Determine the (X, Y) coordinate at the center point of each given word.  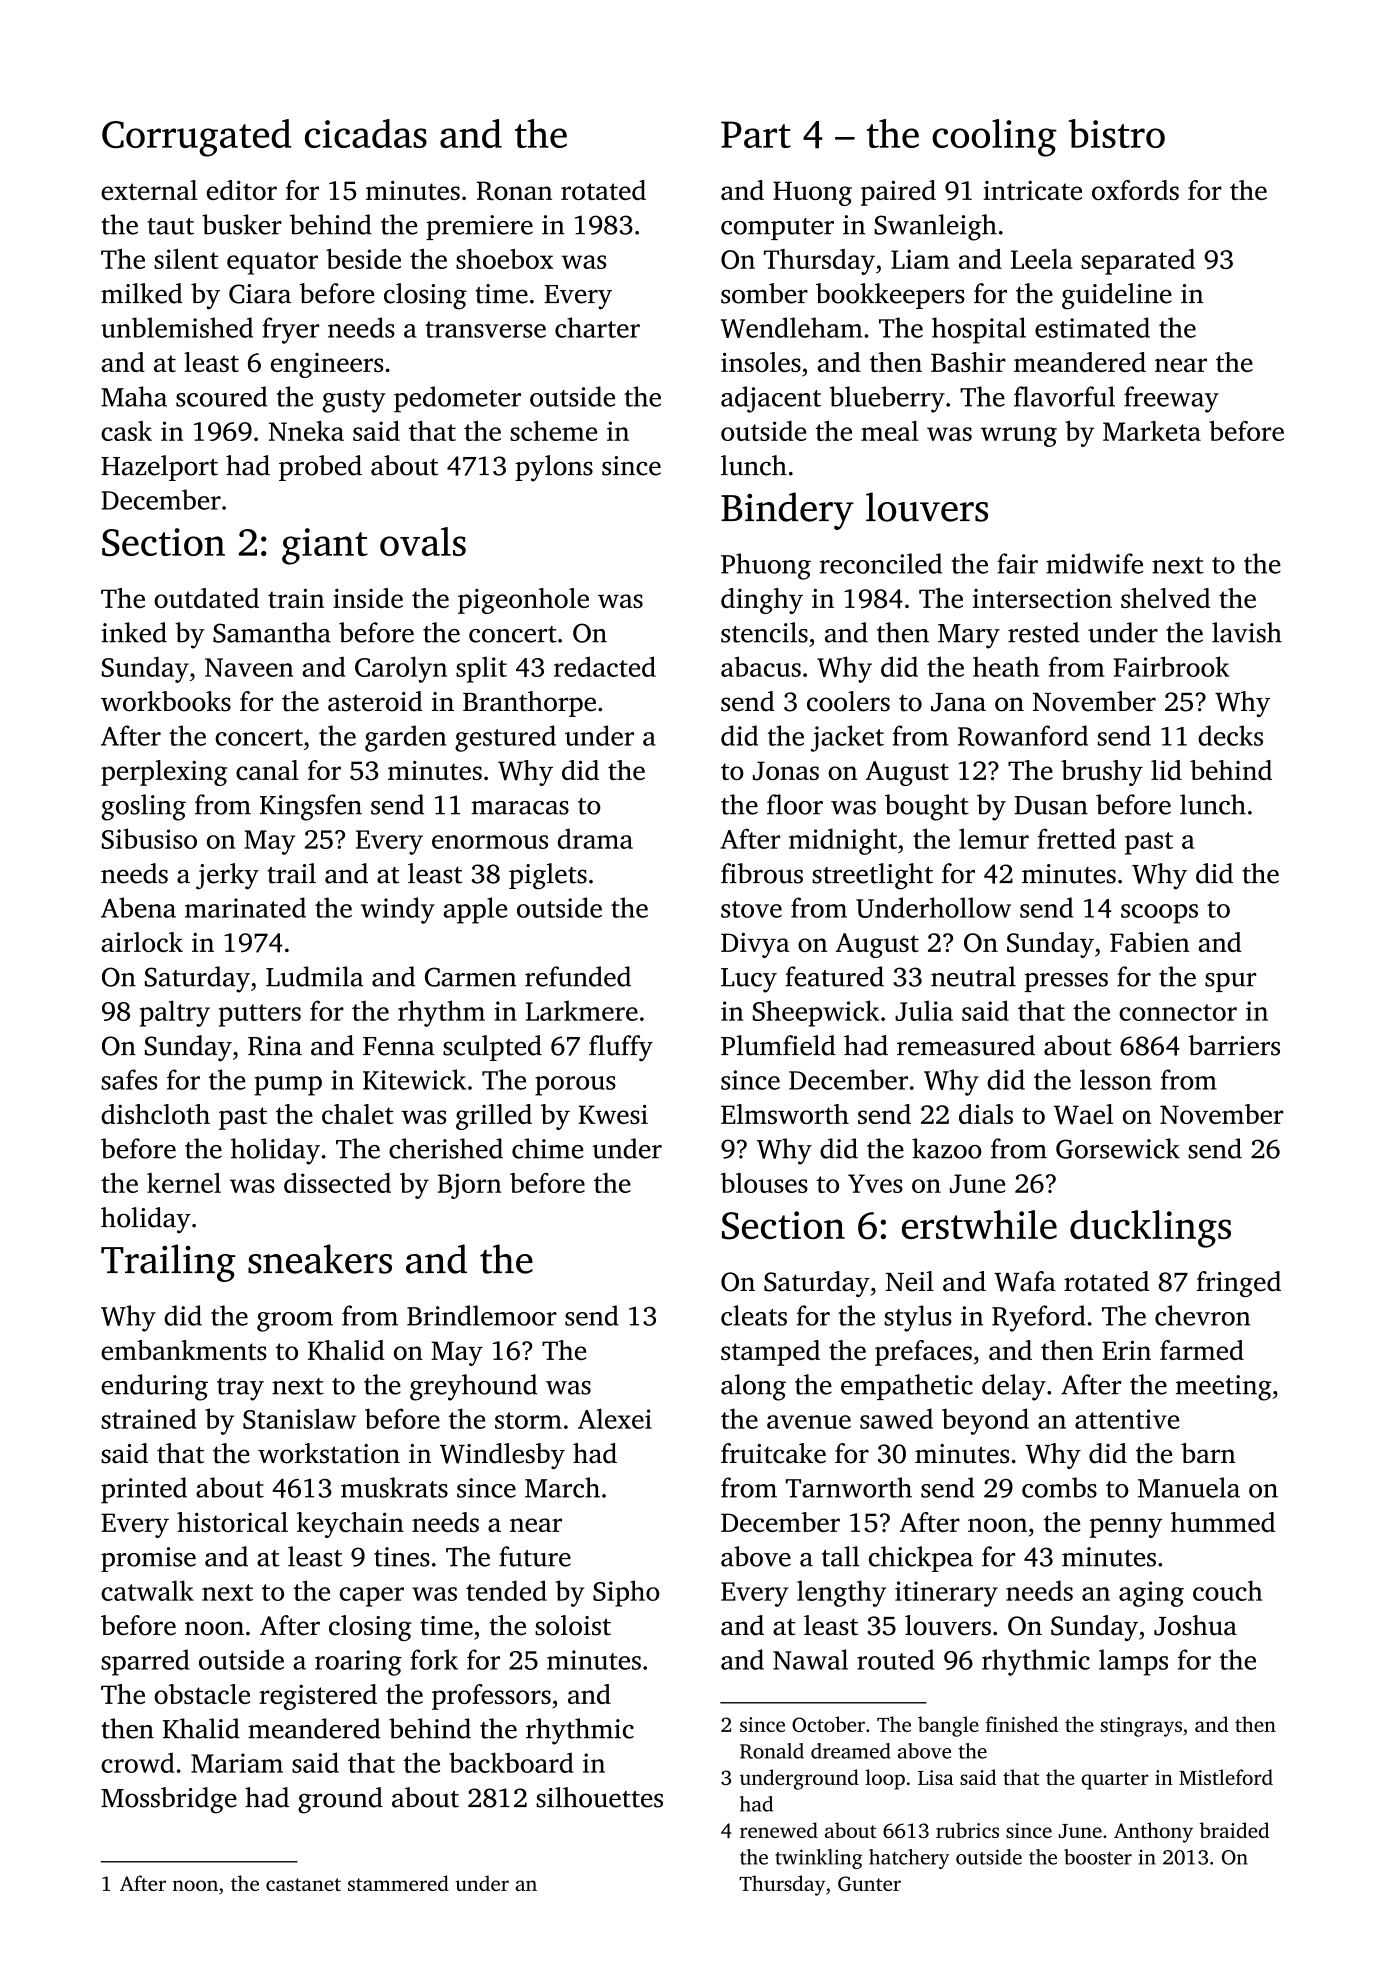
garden (405, 738)
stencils (764, 632)
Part (756, 134)
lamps (1133, 1662)
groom (295, 1322)
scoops (1159, 914)
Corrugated (196, 138)
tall (841, 1556)
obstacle (202, 1694)
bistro (1116, 133)
